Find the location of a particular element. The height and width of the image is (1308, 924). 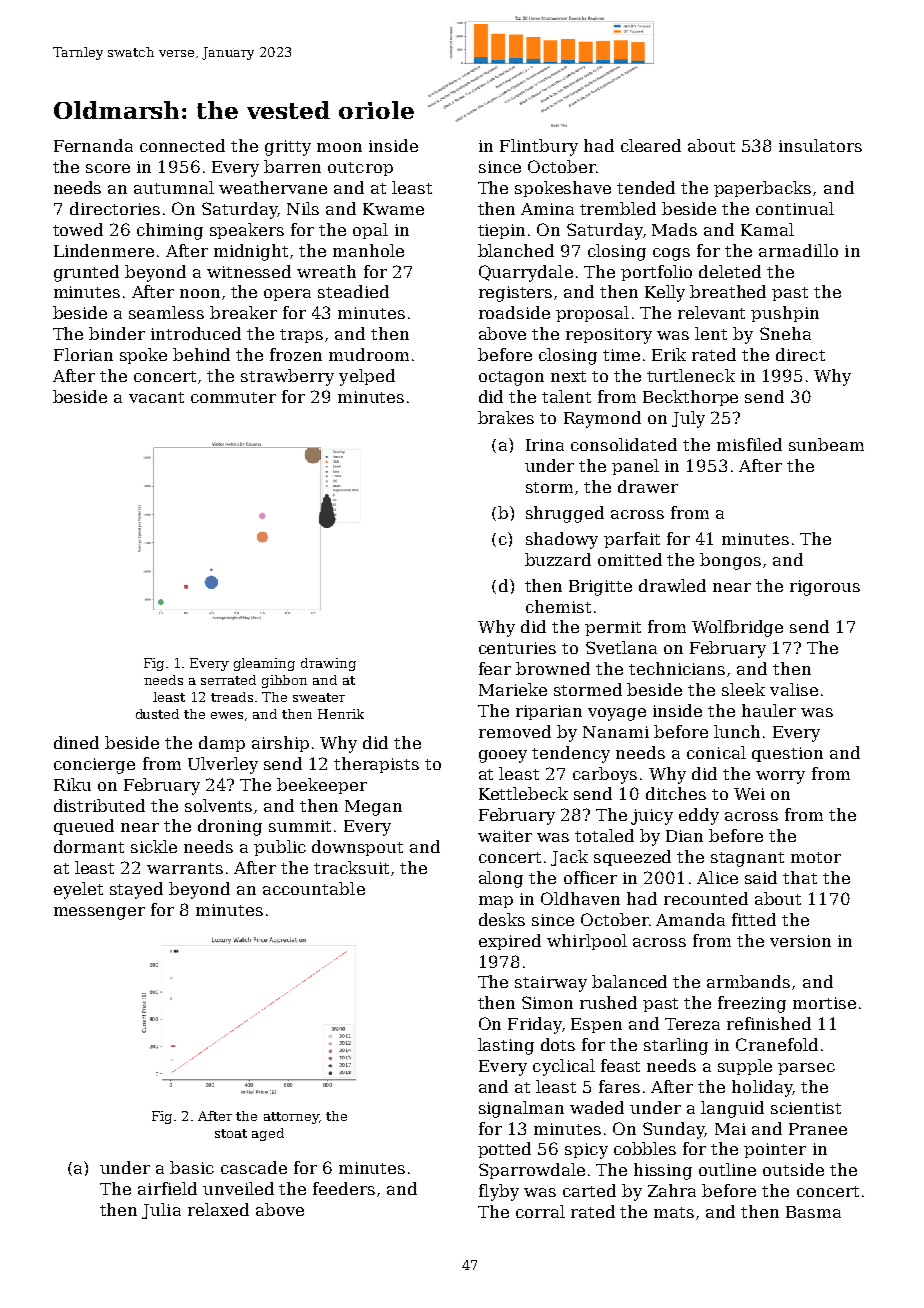

starling is located at coordinates (676, 1046).
